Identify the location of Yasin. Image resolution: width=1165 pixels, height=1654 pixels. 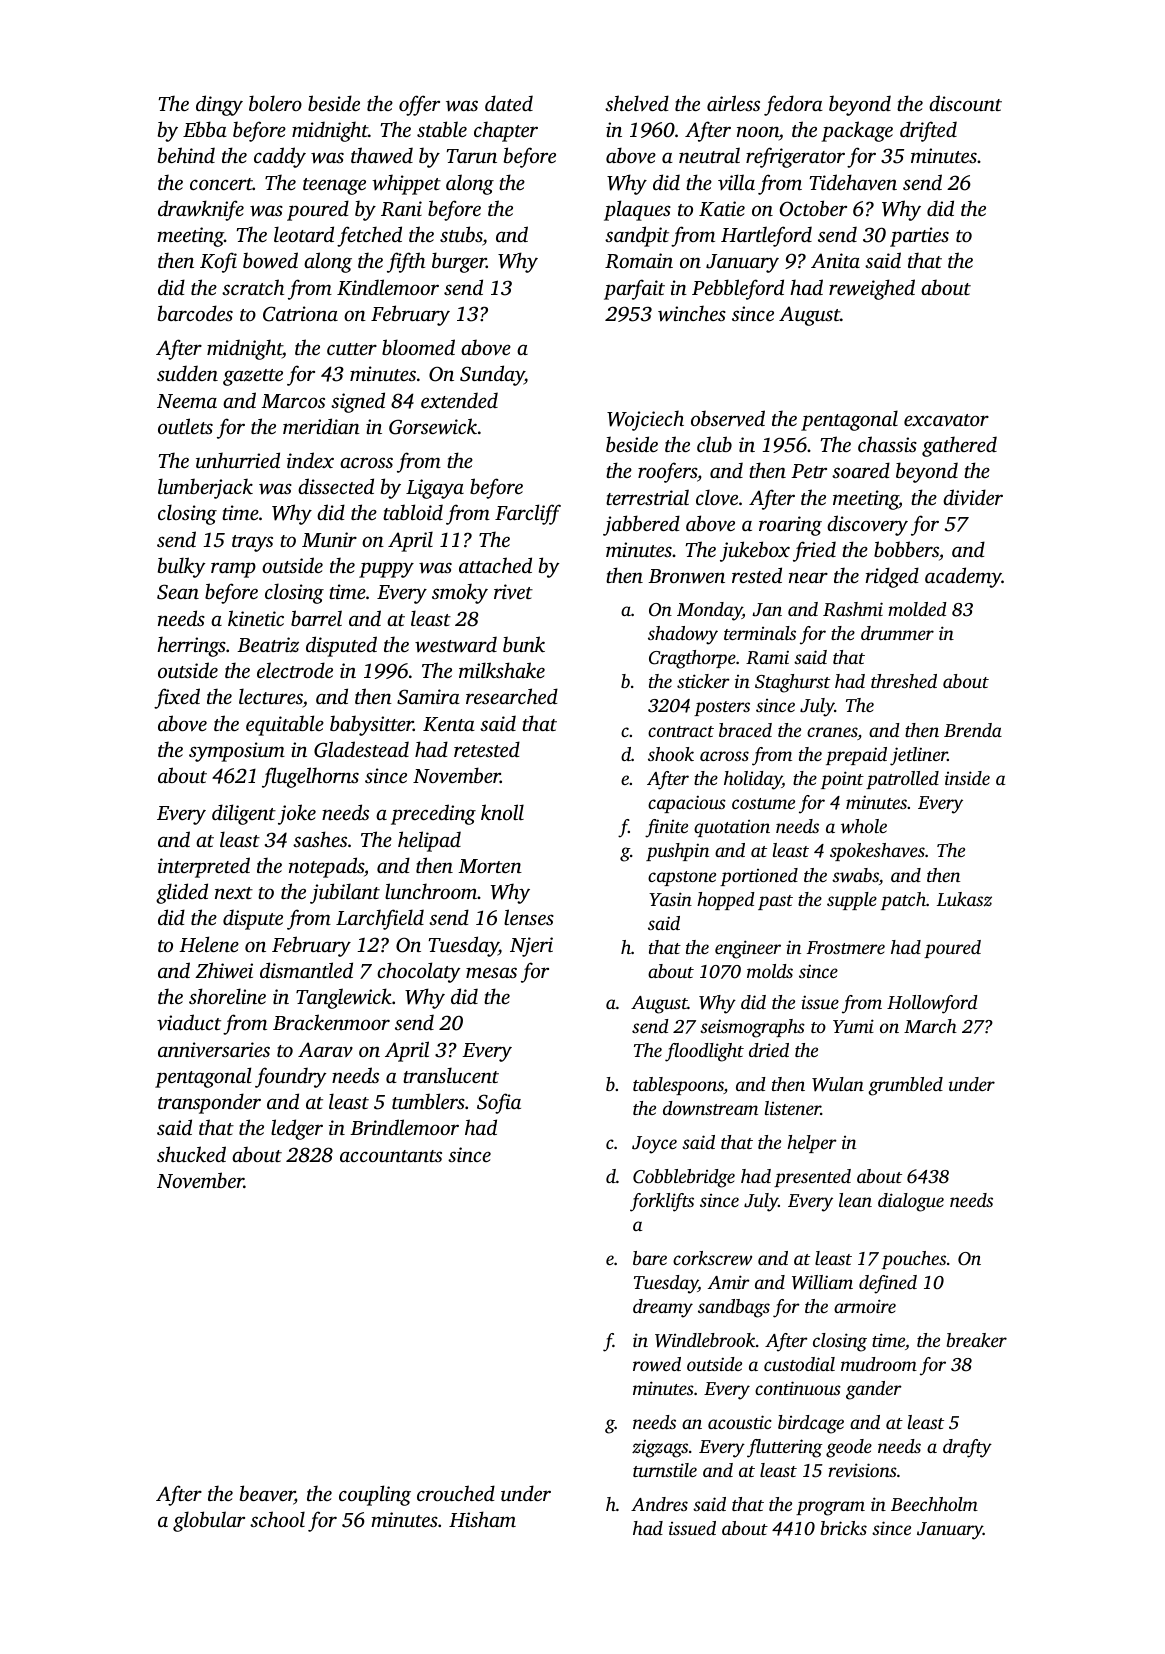
(670, 899).
